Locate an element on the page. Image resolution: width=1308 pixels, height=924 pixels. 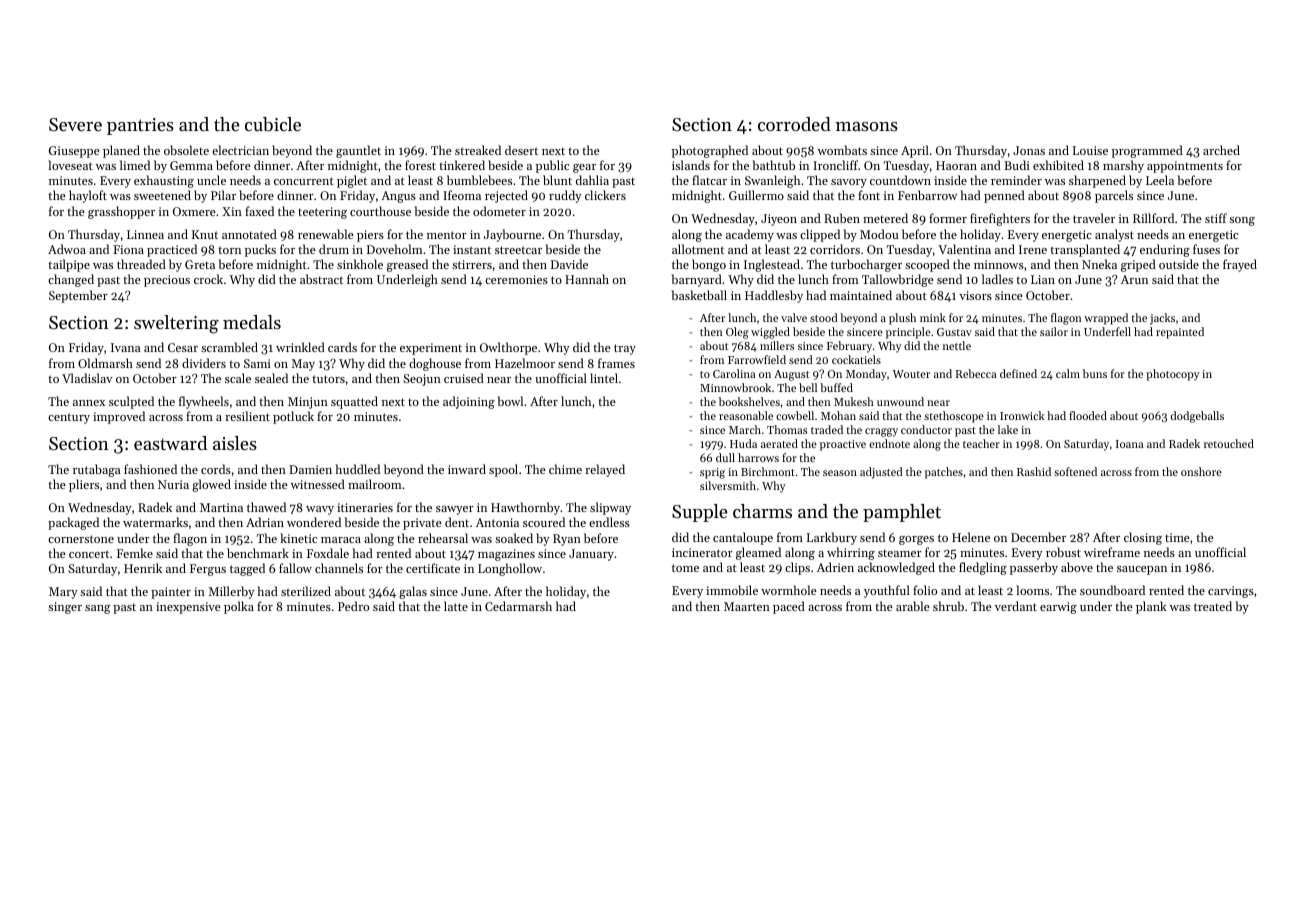
witnessed is located at coordinates (318, 484).
